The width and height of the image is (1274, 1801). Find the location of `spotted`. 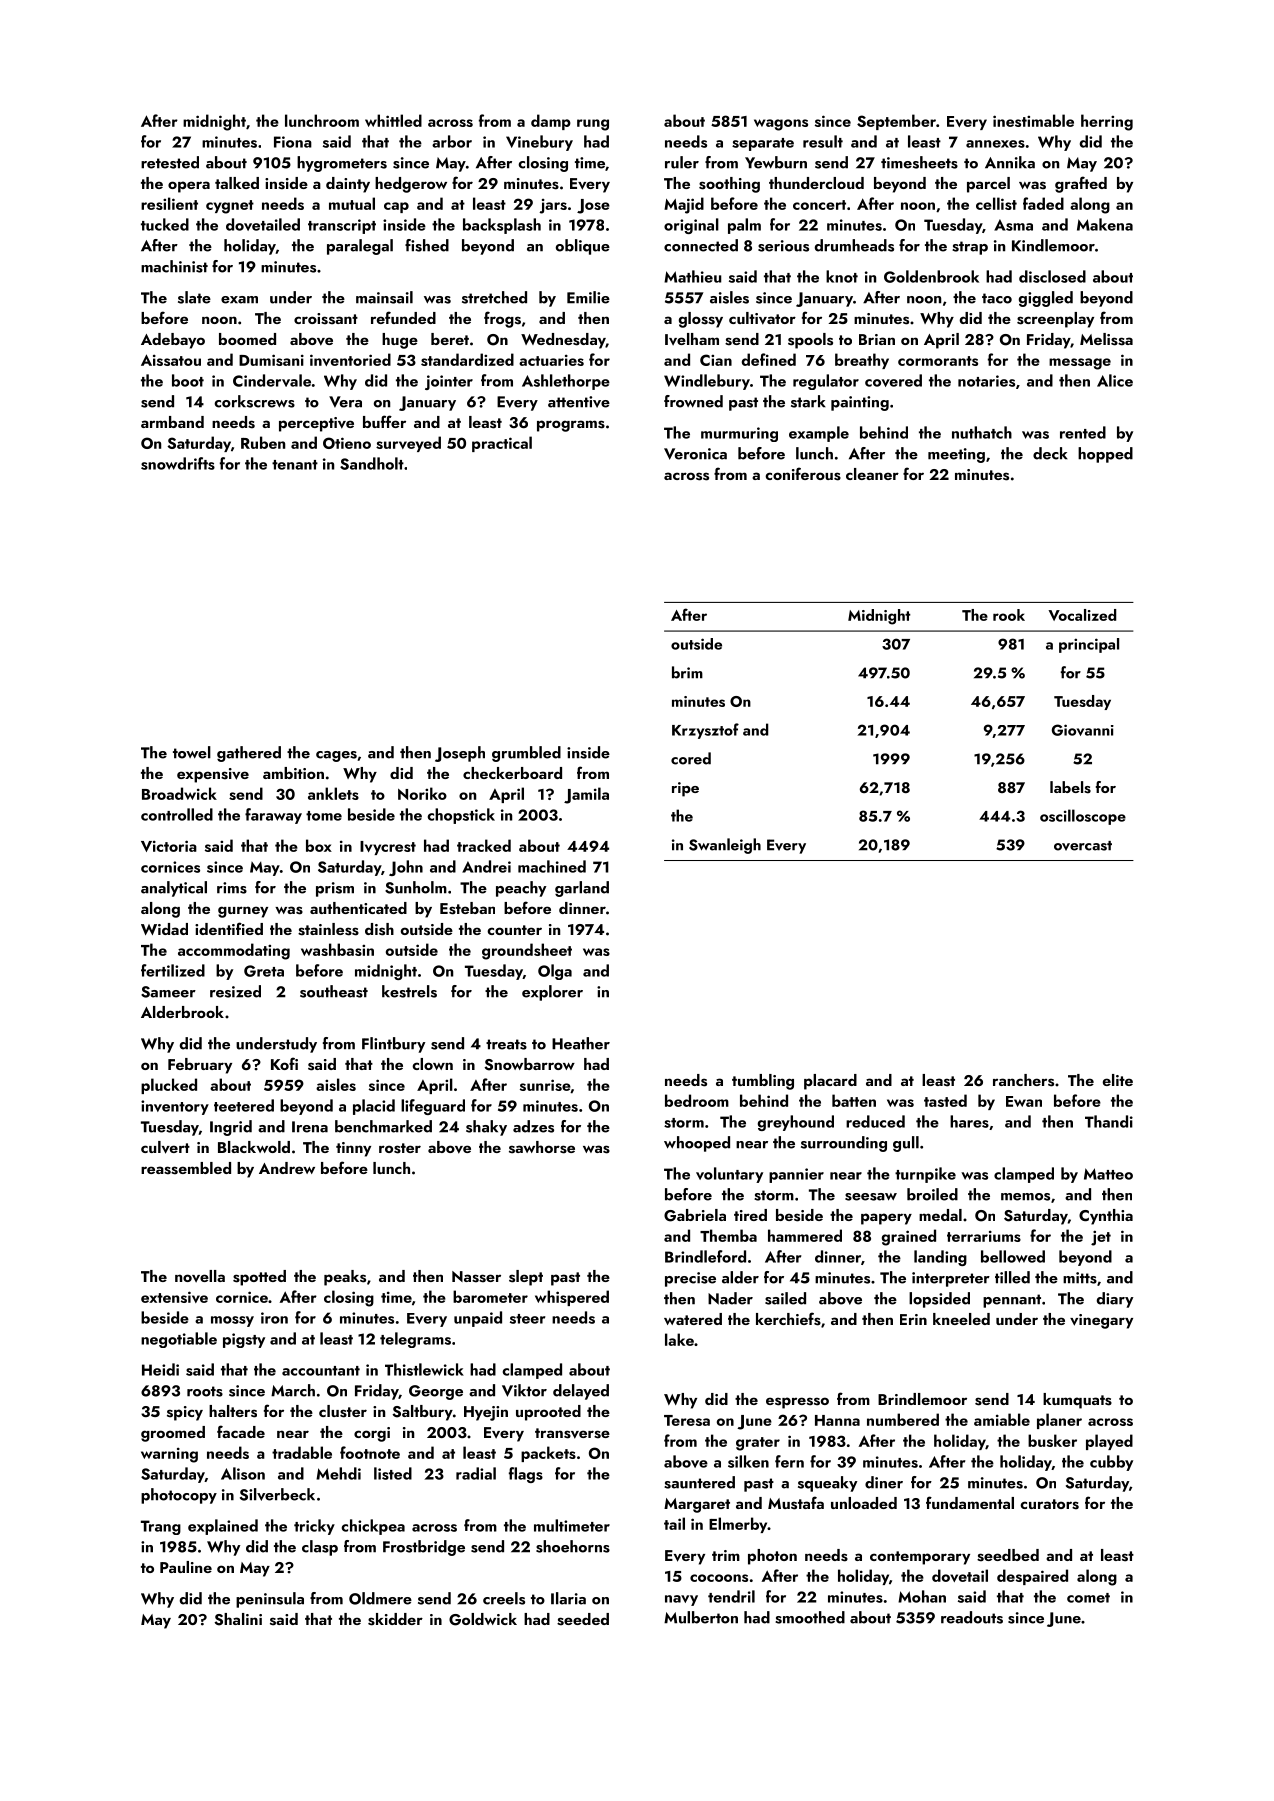

spotted is located at coordinates (259, 1278).
